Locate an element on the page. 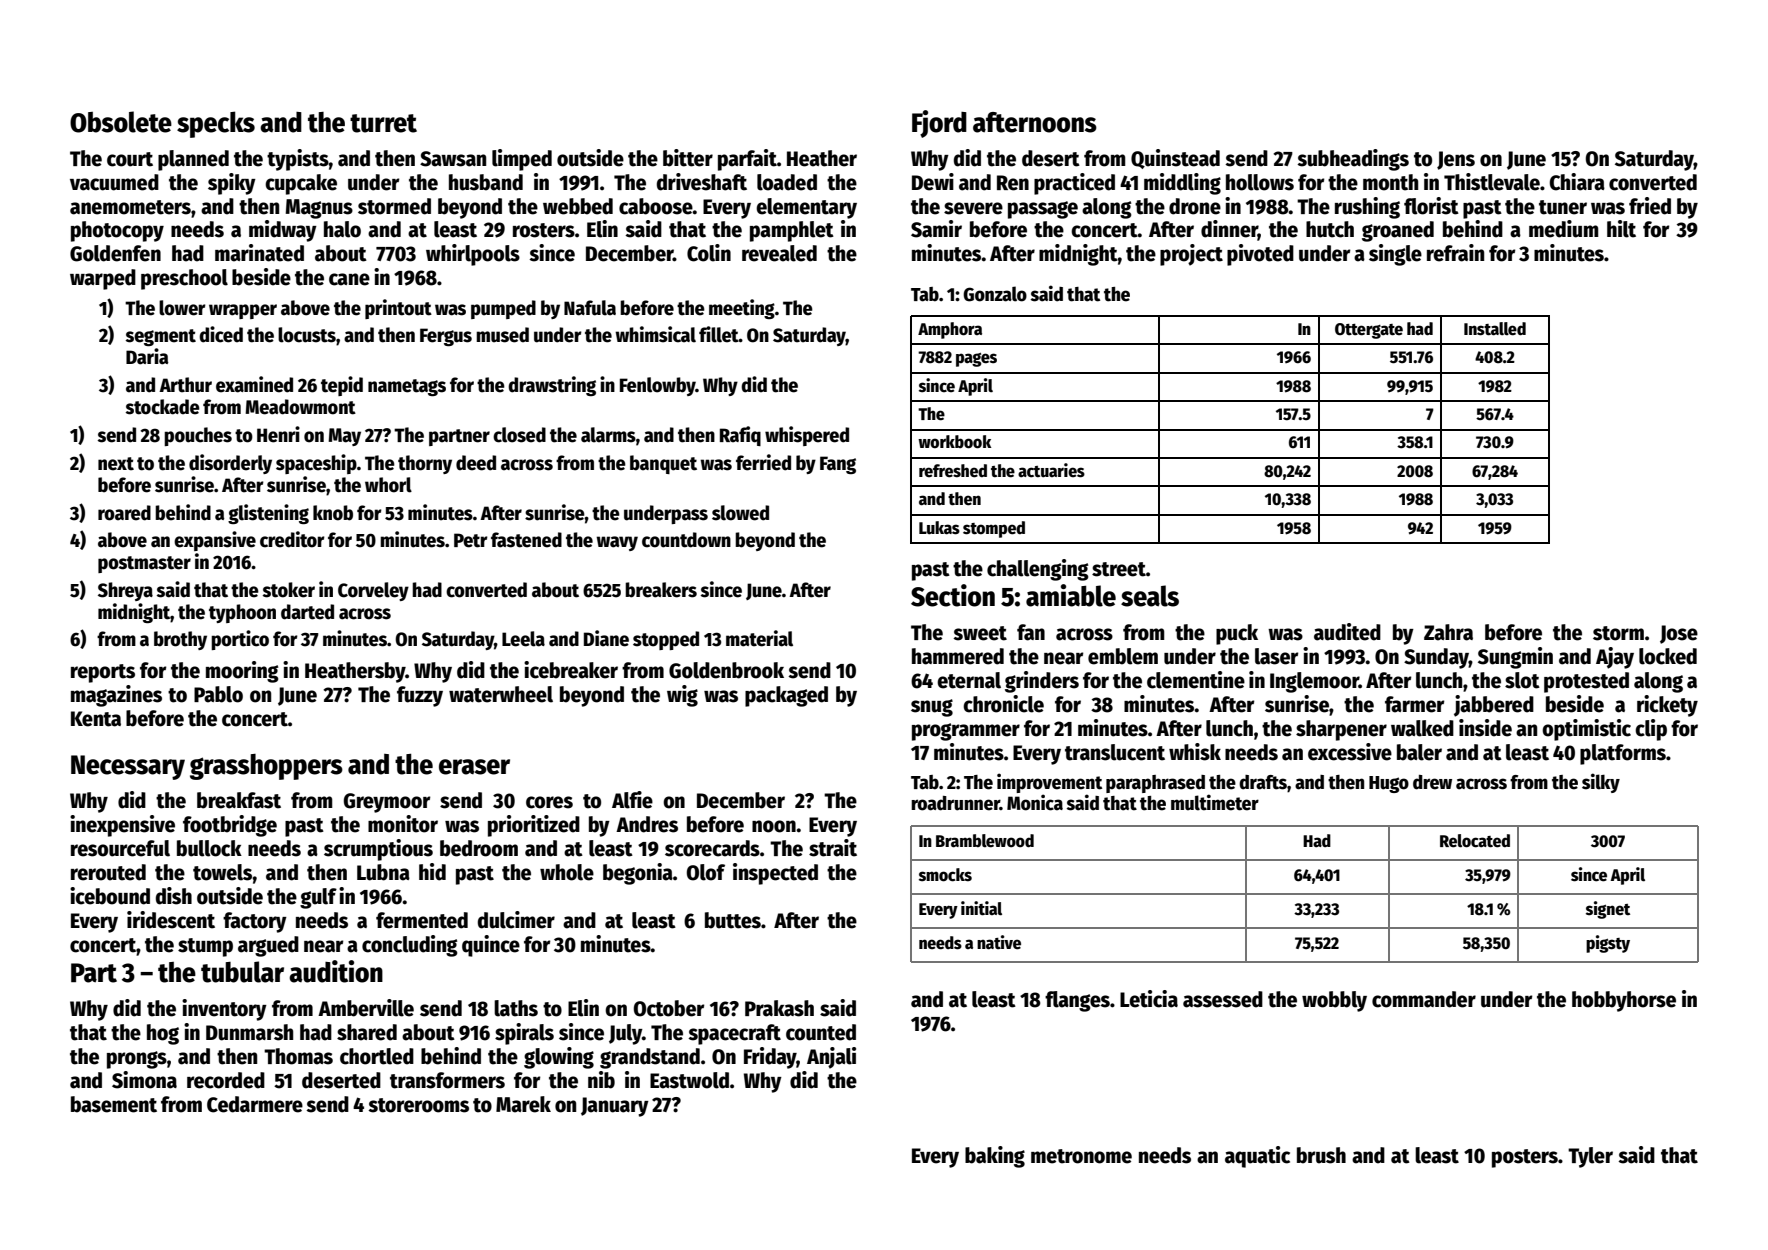 The height and width of the document is (1250, 1768). reports is located at coordinates (103, 673).
